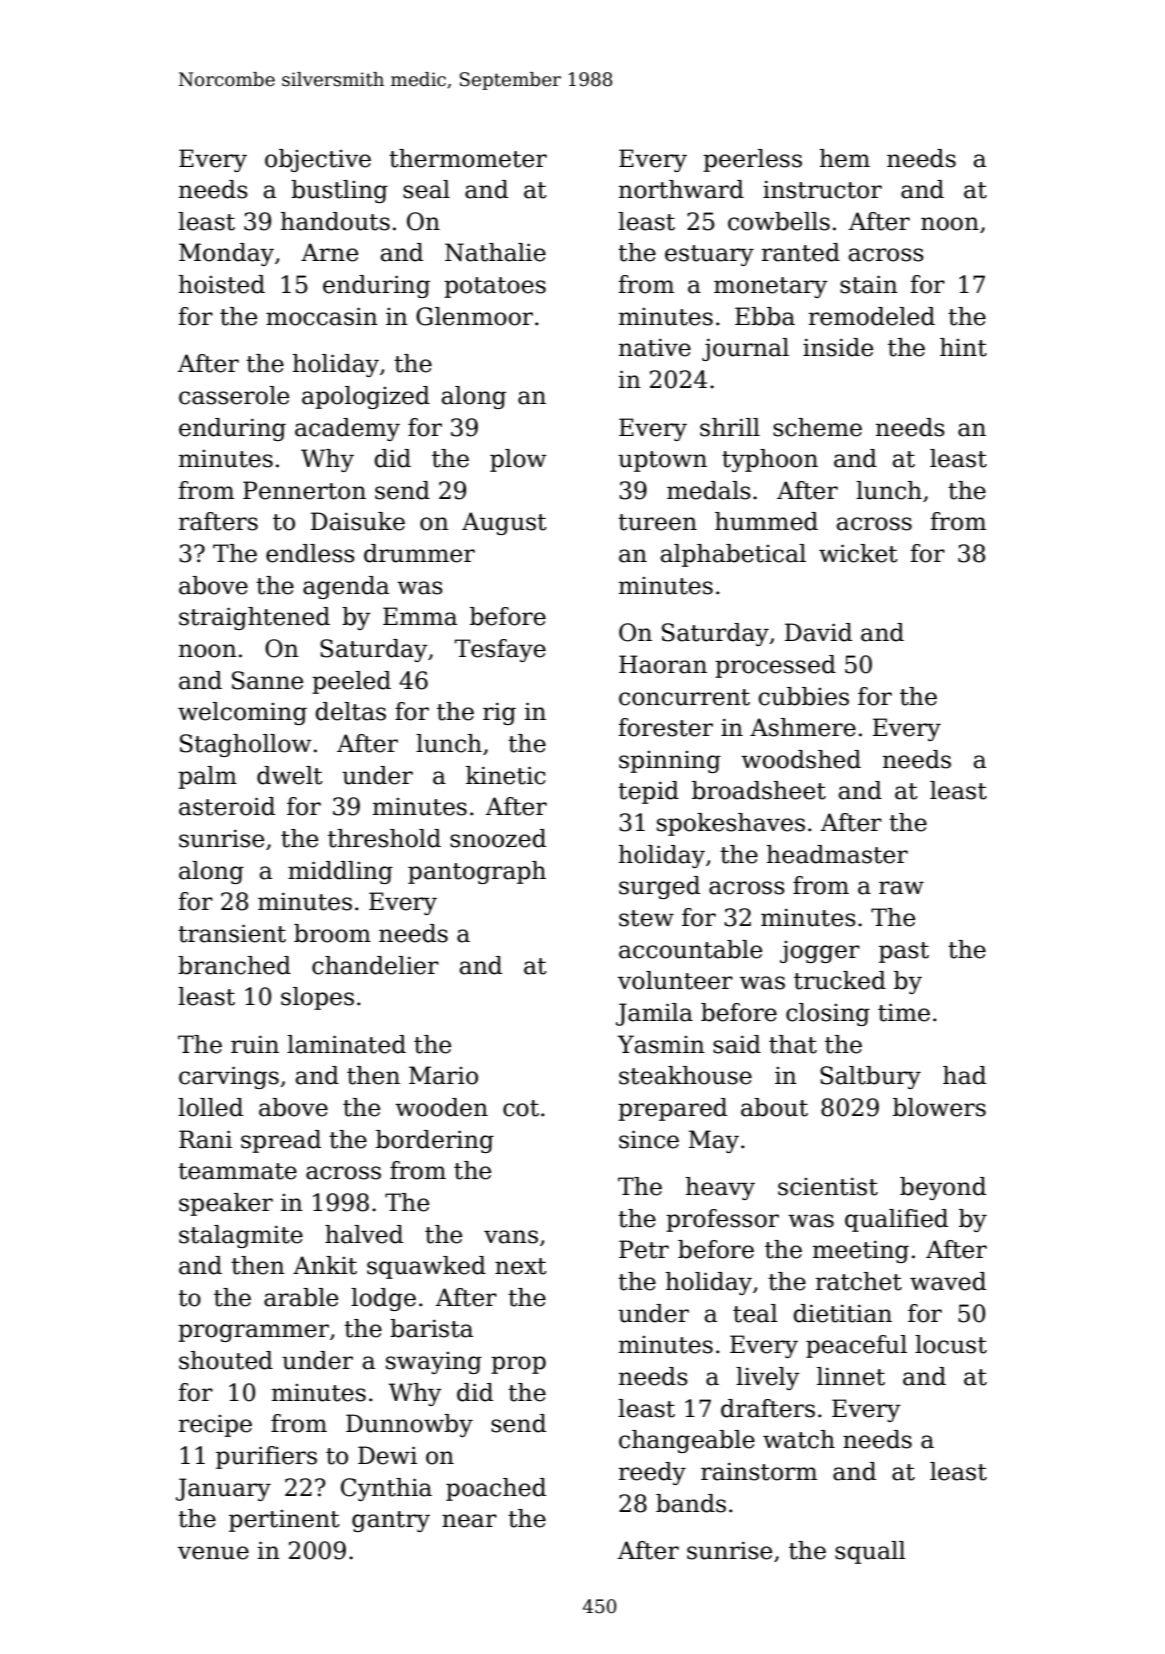 The height and width of the image is (1654, 1165). What do you see at coordinates (226, 1360) in the image?
I see `shouted` at bounding box center [226, 1360].
